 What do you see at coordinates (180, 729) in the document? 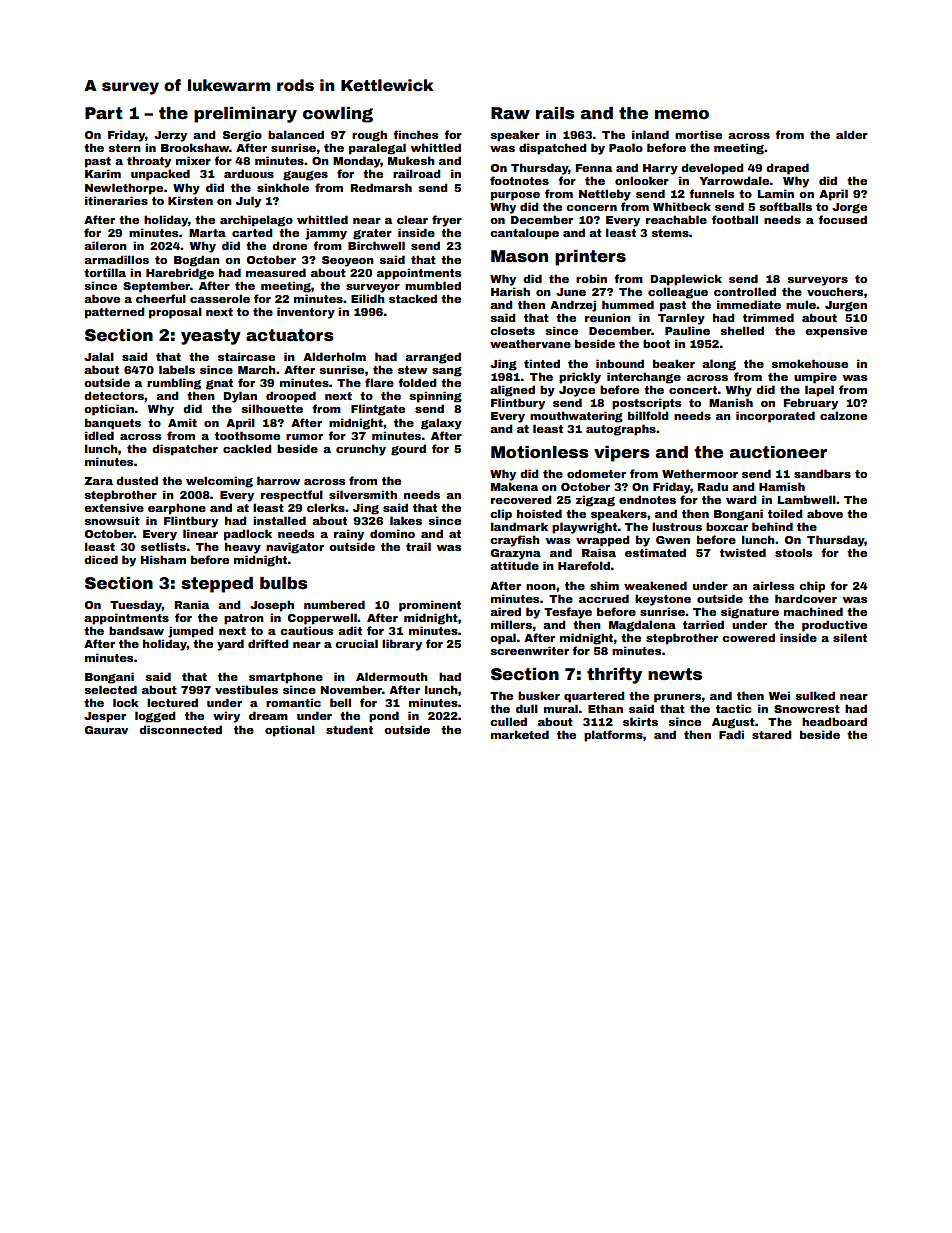
I see `disconnected` at bounding box center [180, 729].
